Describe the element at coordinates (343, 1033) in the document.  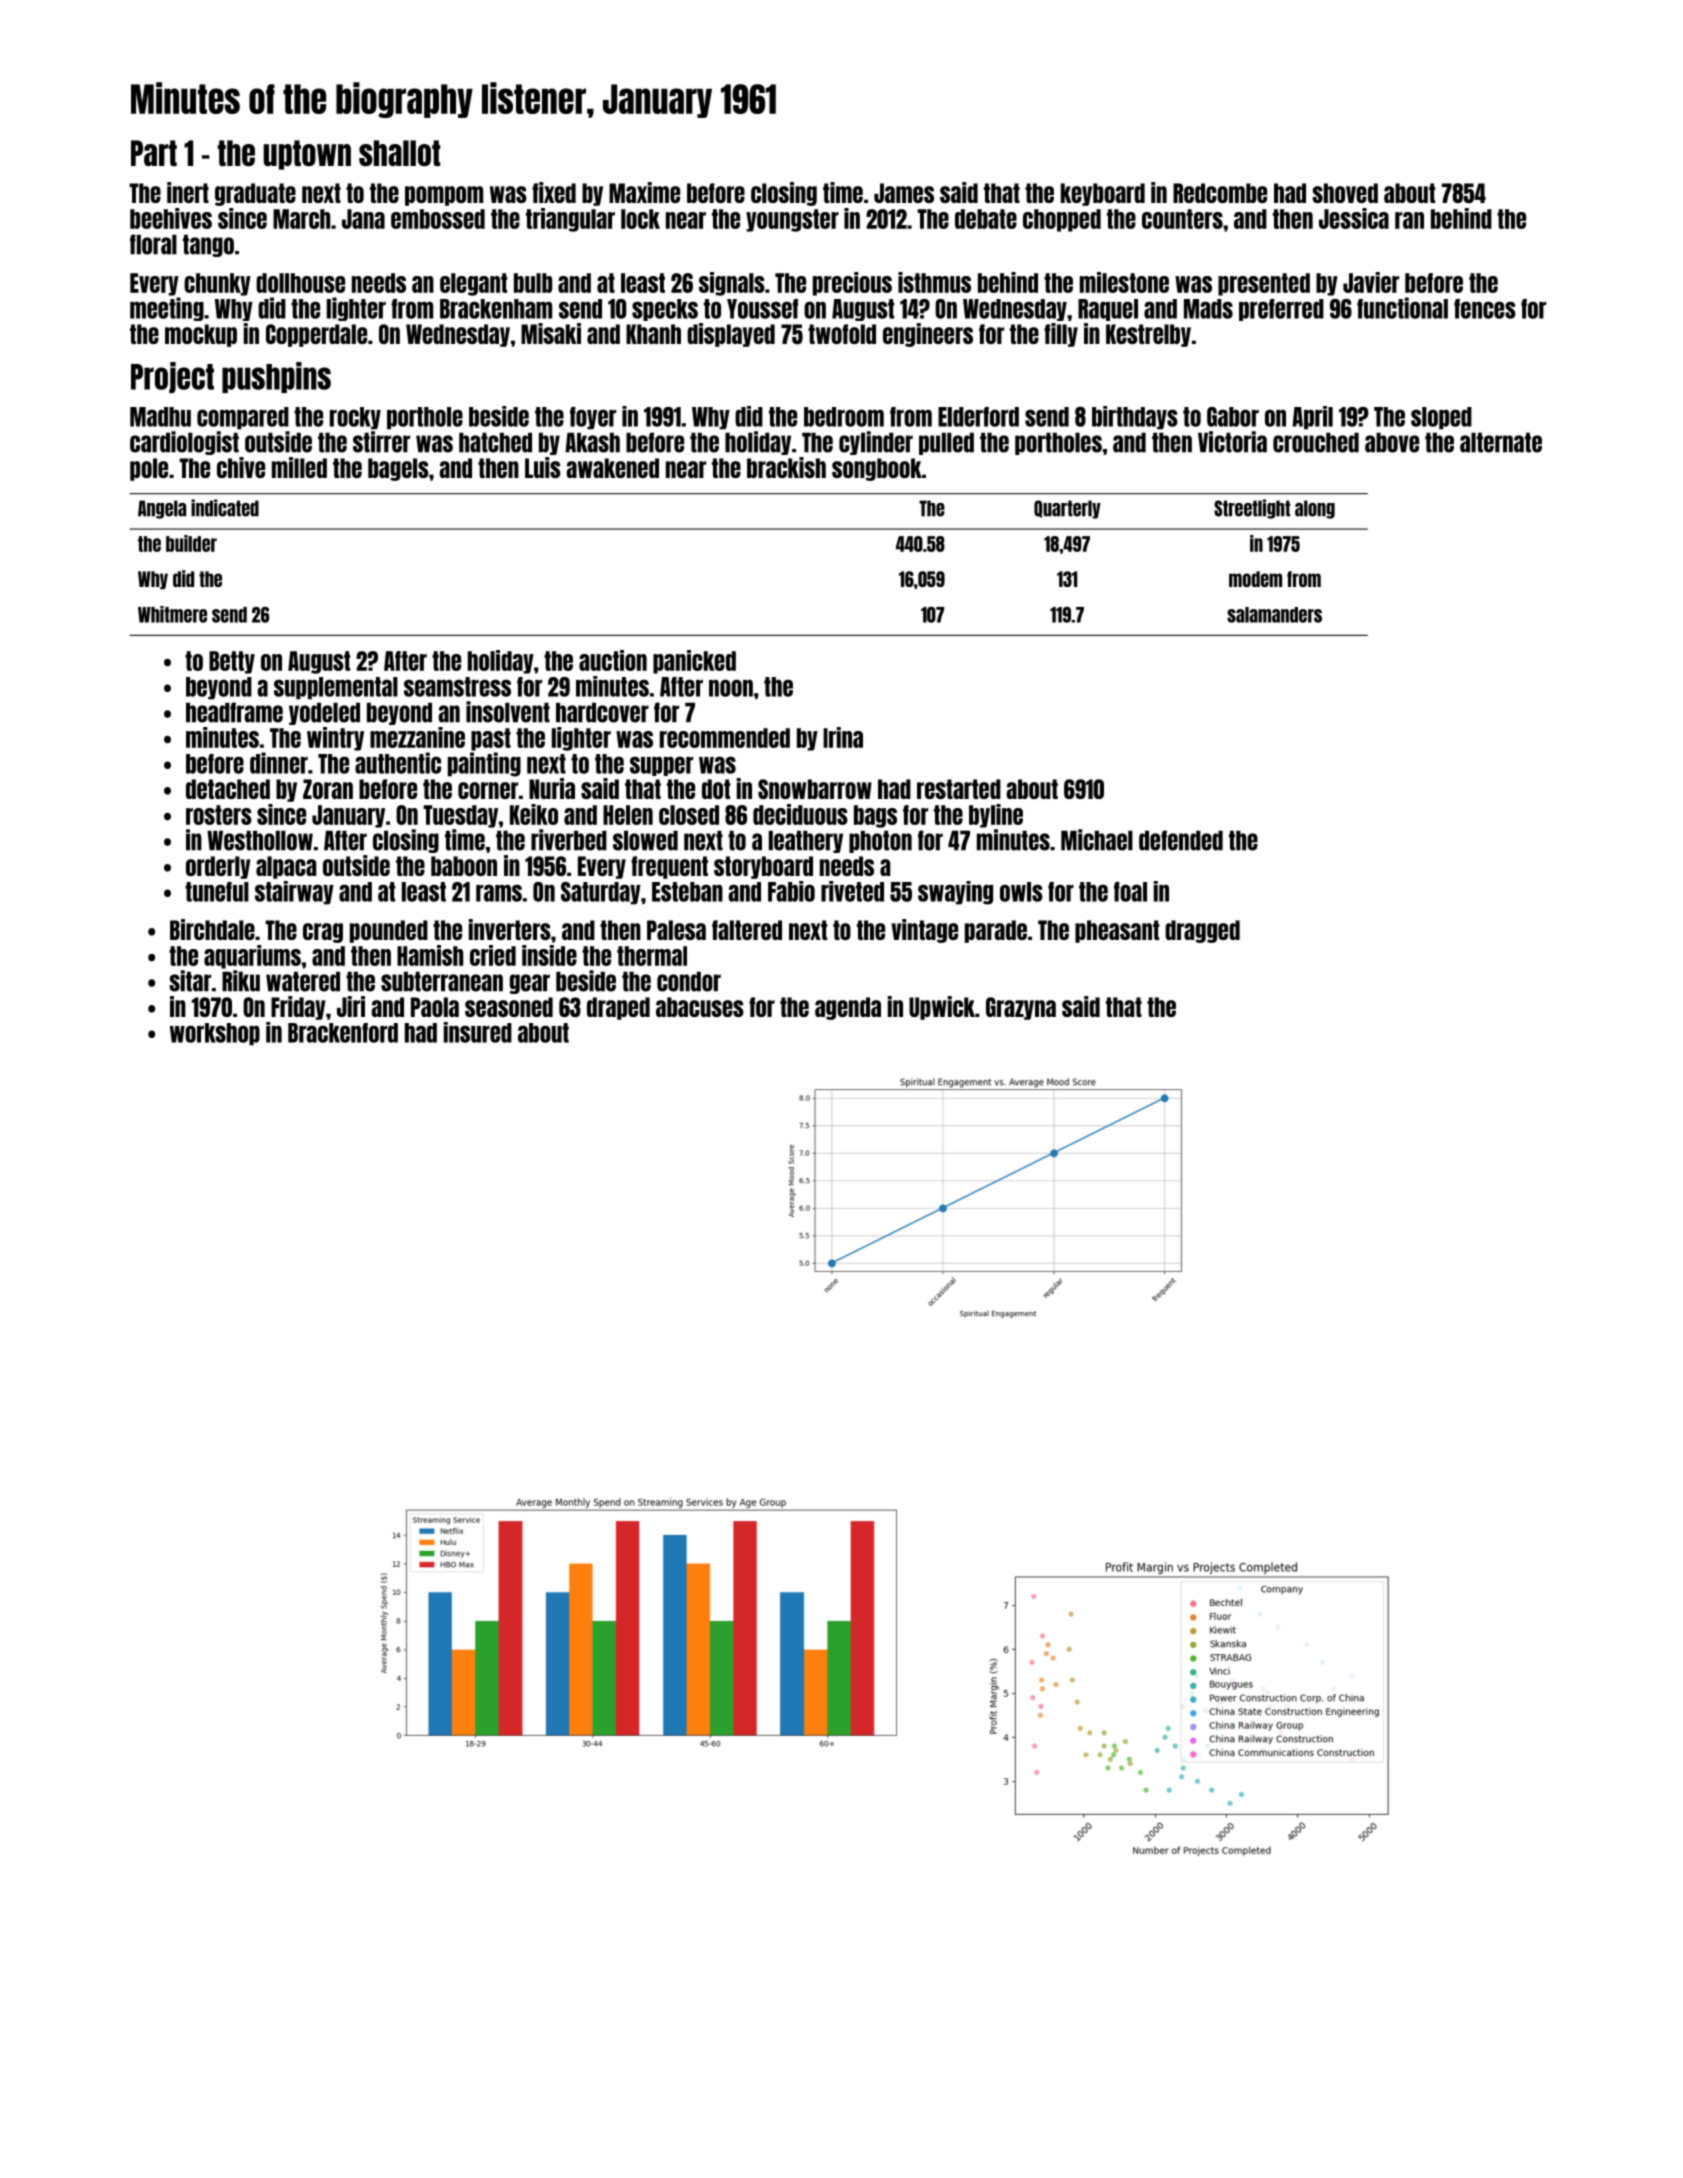
I see `Brackenford` at that location.
